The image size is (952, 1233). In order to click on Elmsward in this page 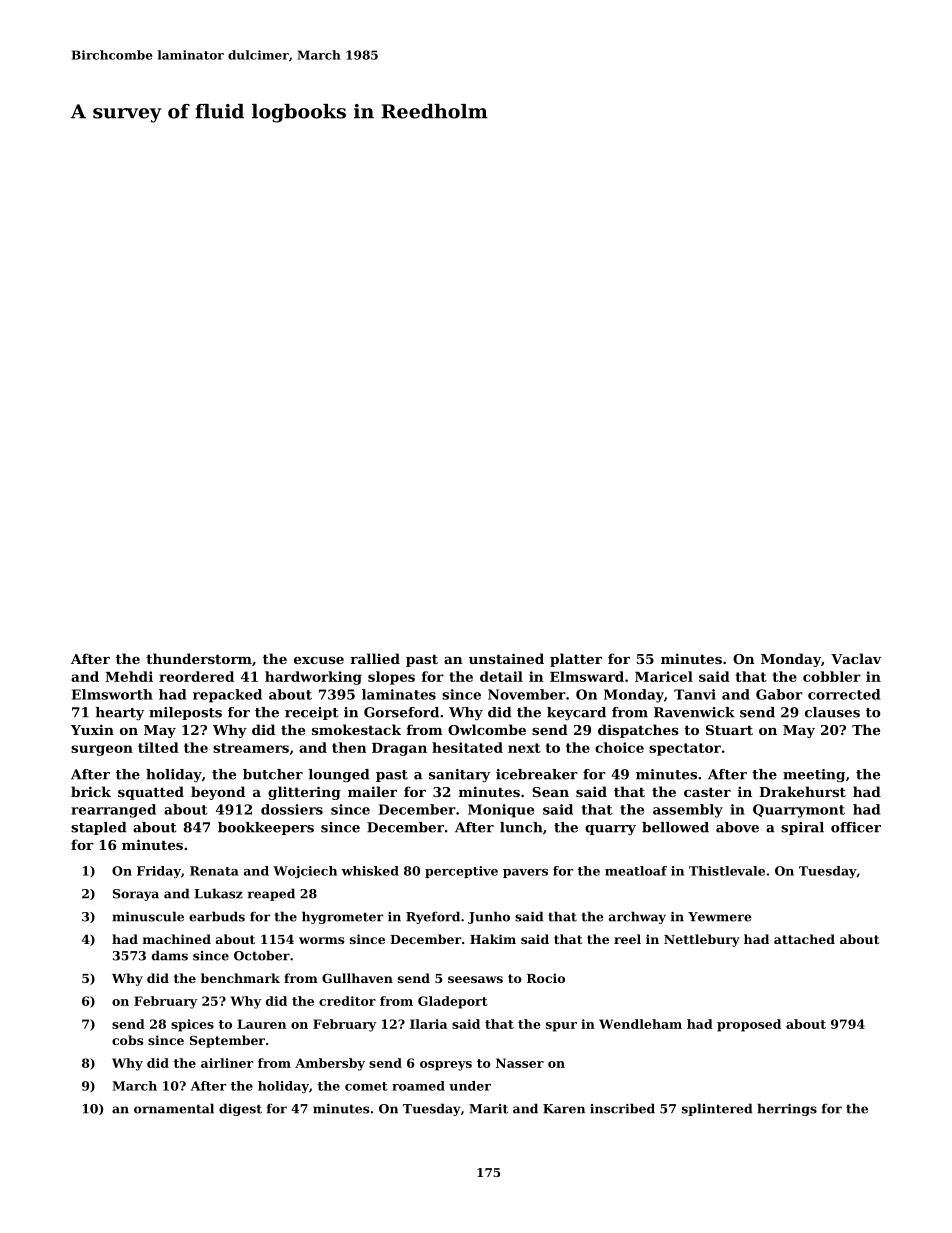, I will do `click(587, 676)`.
